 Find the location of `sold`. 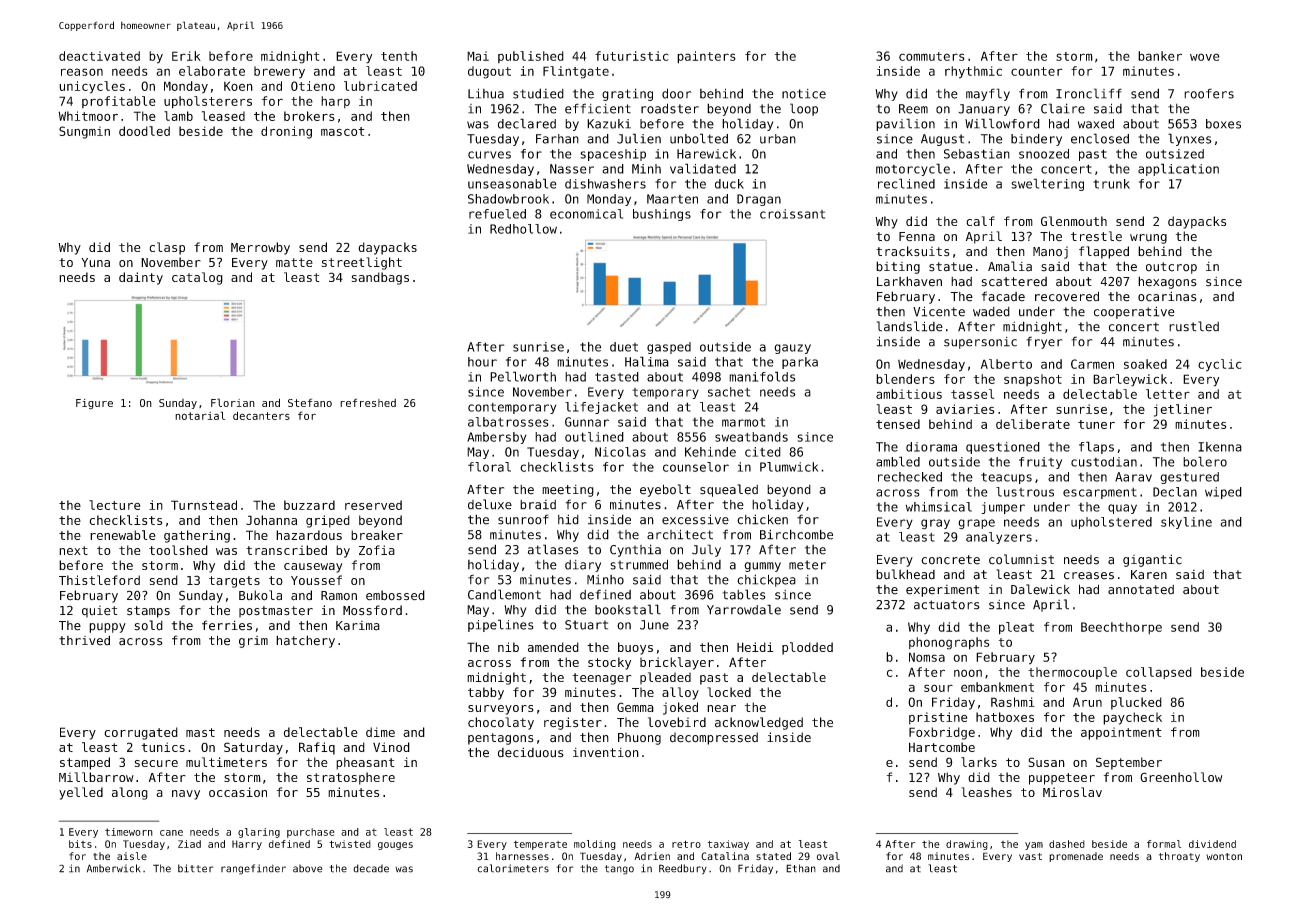

sold is located at coordinates (149, 625).
